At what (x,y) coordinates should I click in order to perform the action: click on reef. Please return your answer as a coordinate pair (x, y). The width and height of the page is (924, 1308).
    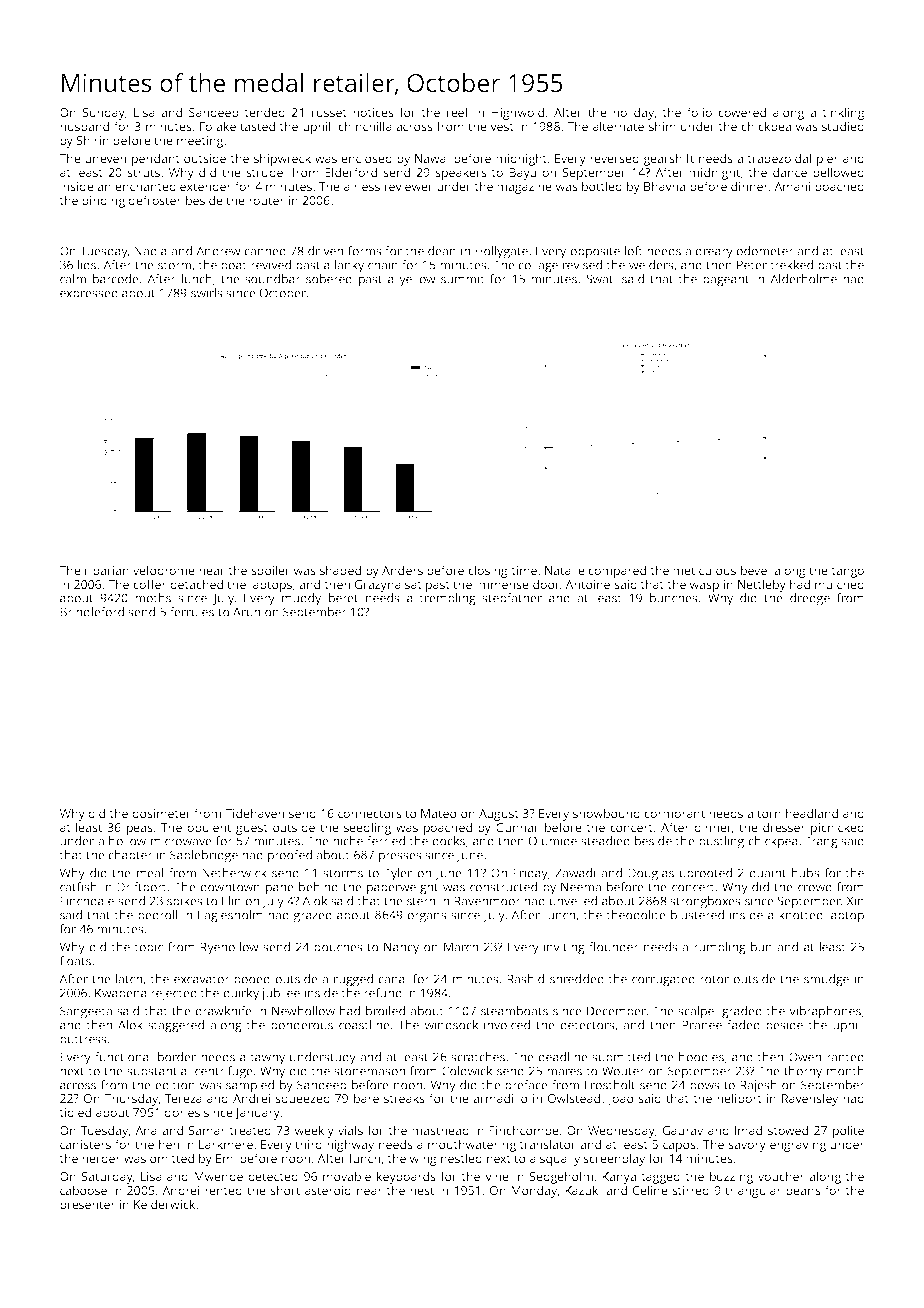
    Looking at the image, I should click on (458, 112).
